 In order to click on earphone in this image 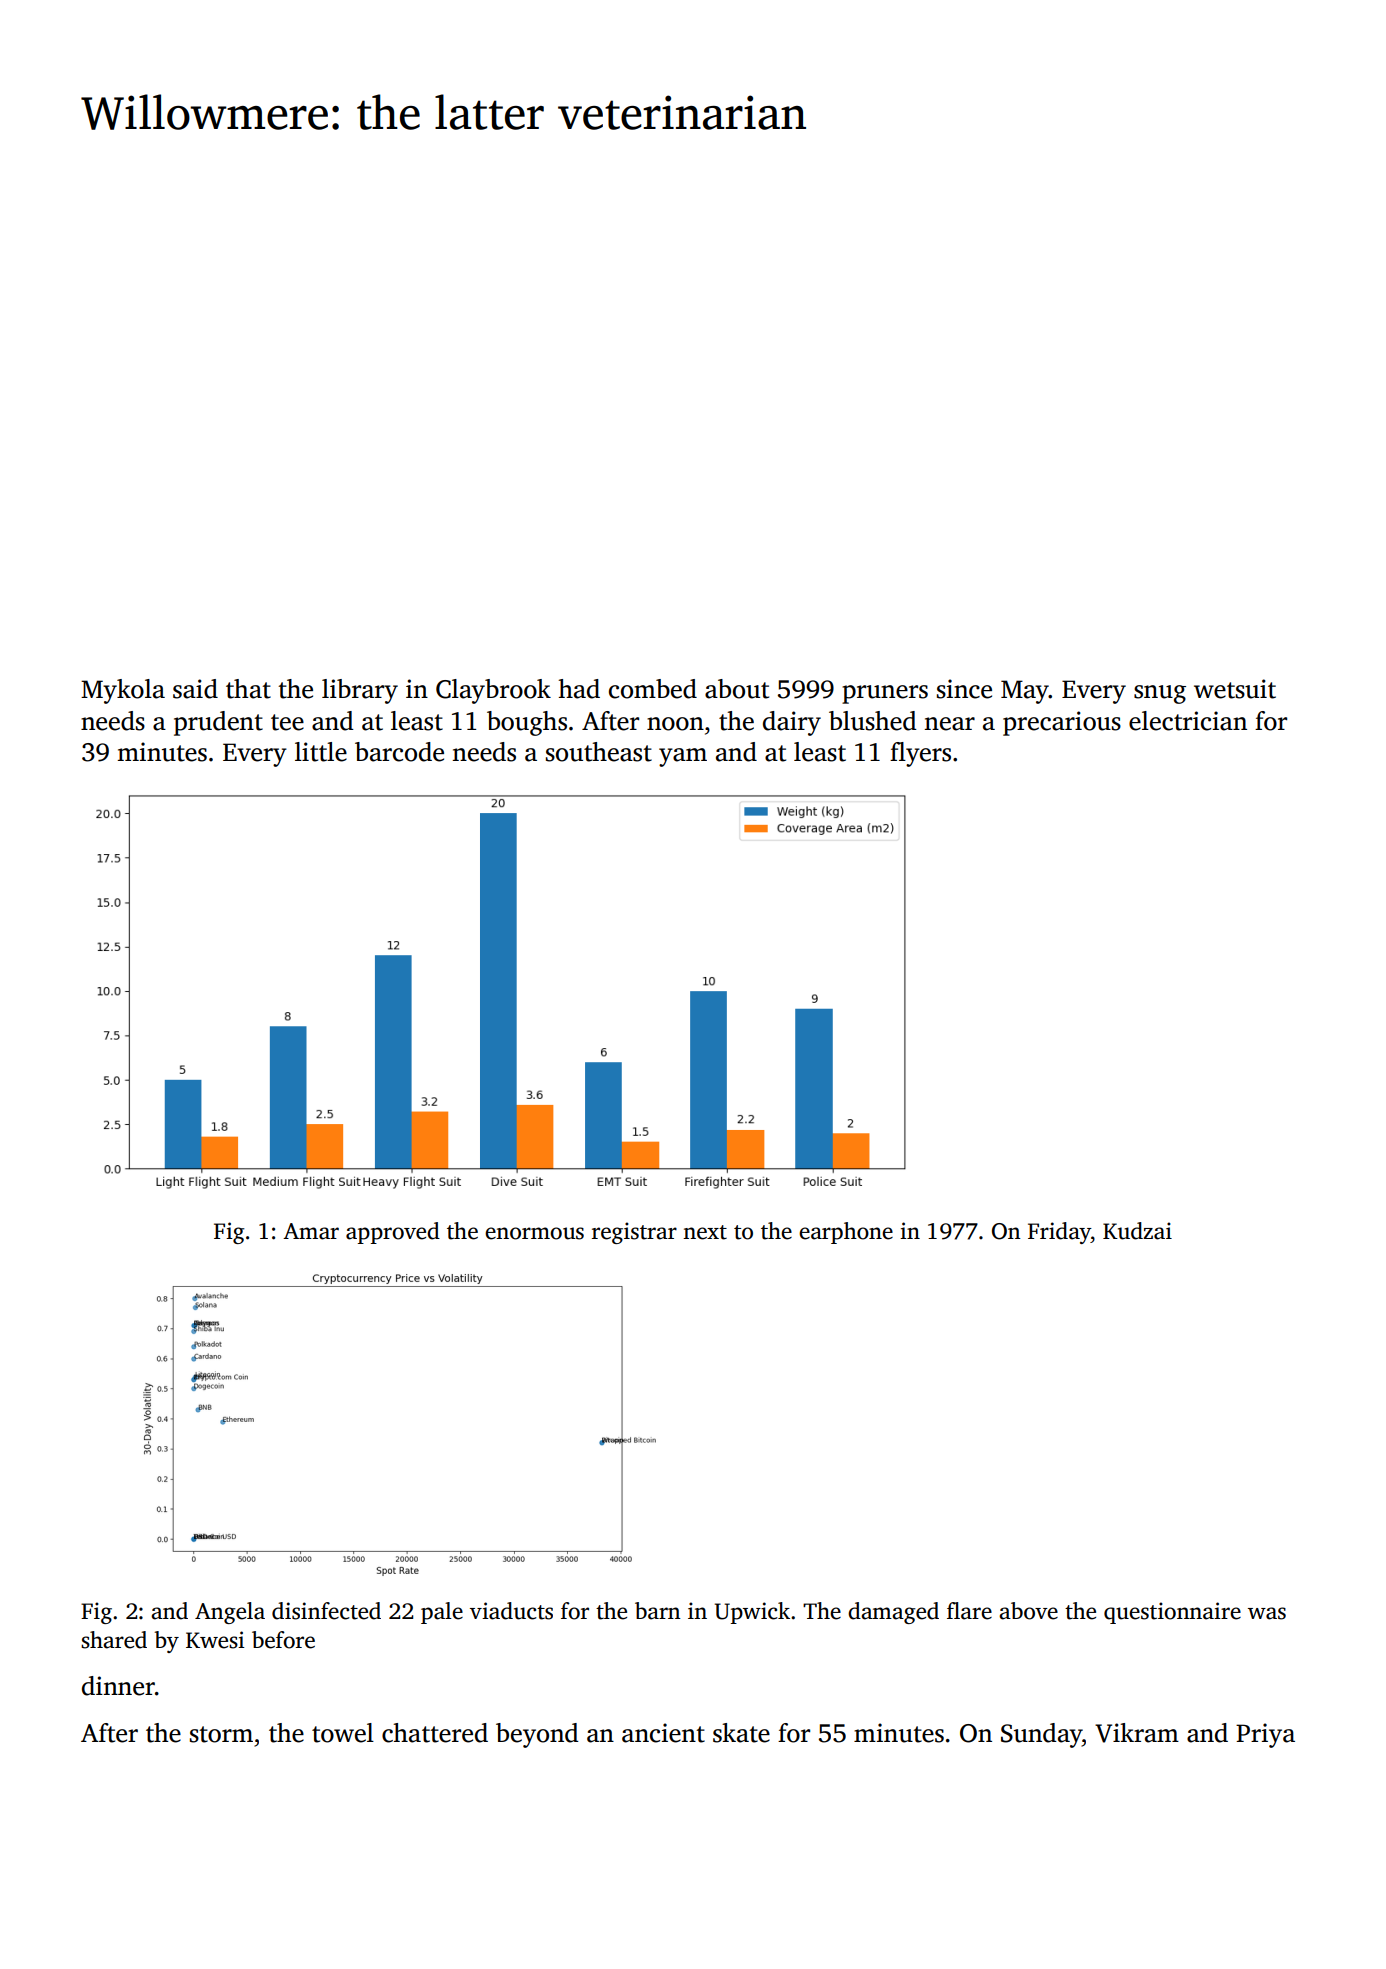, I will do `click(846, 1233)`.
